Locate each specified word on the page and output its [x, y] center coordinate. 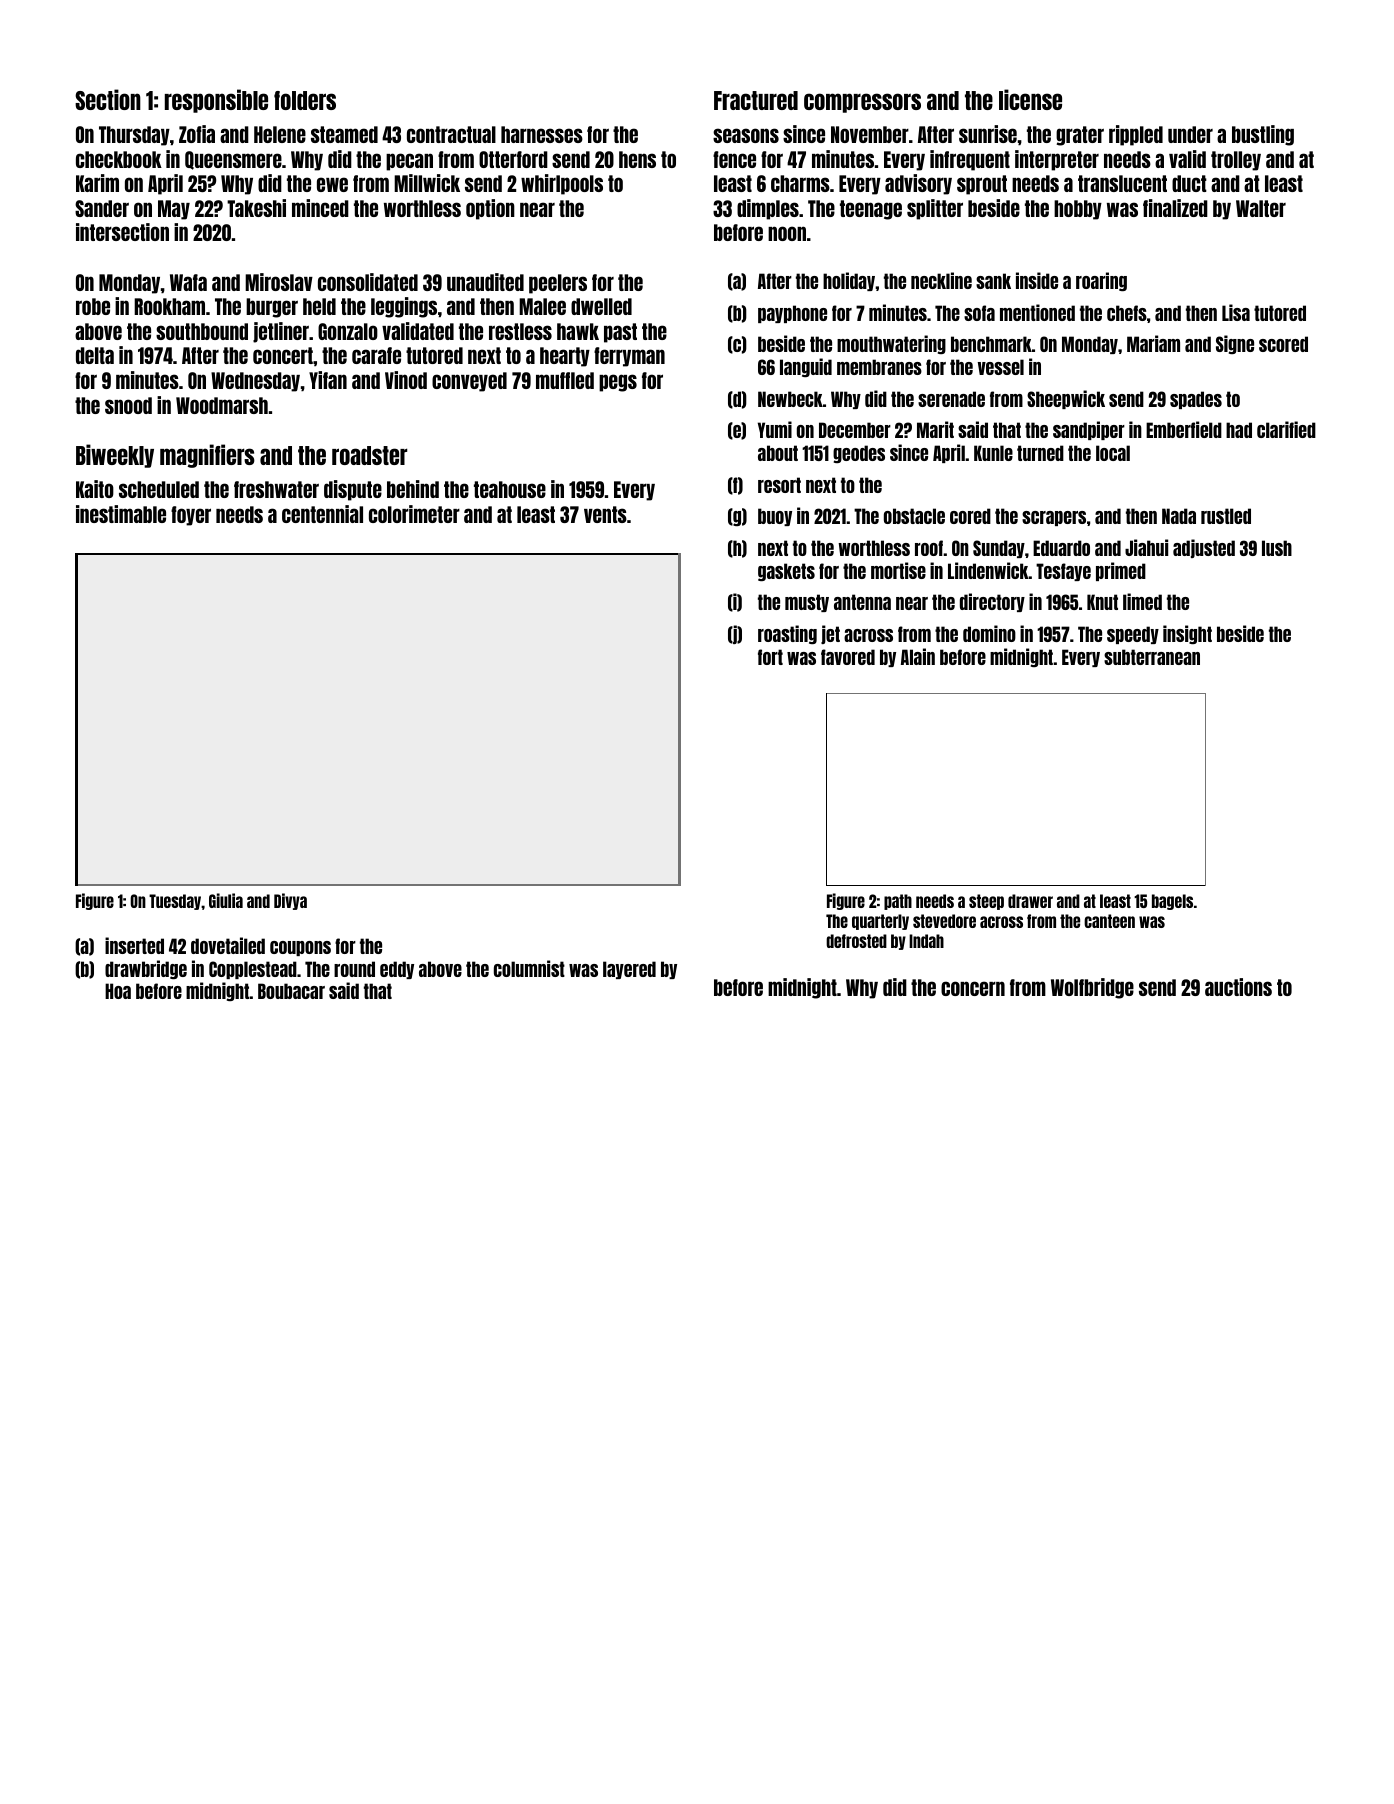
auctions [1238, 987]
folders [305, 100]
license [1030, 99]
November [870, 134]
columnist [529, 968]
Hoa [118, 991]
